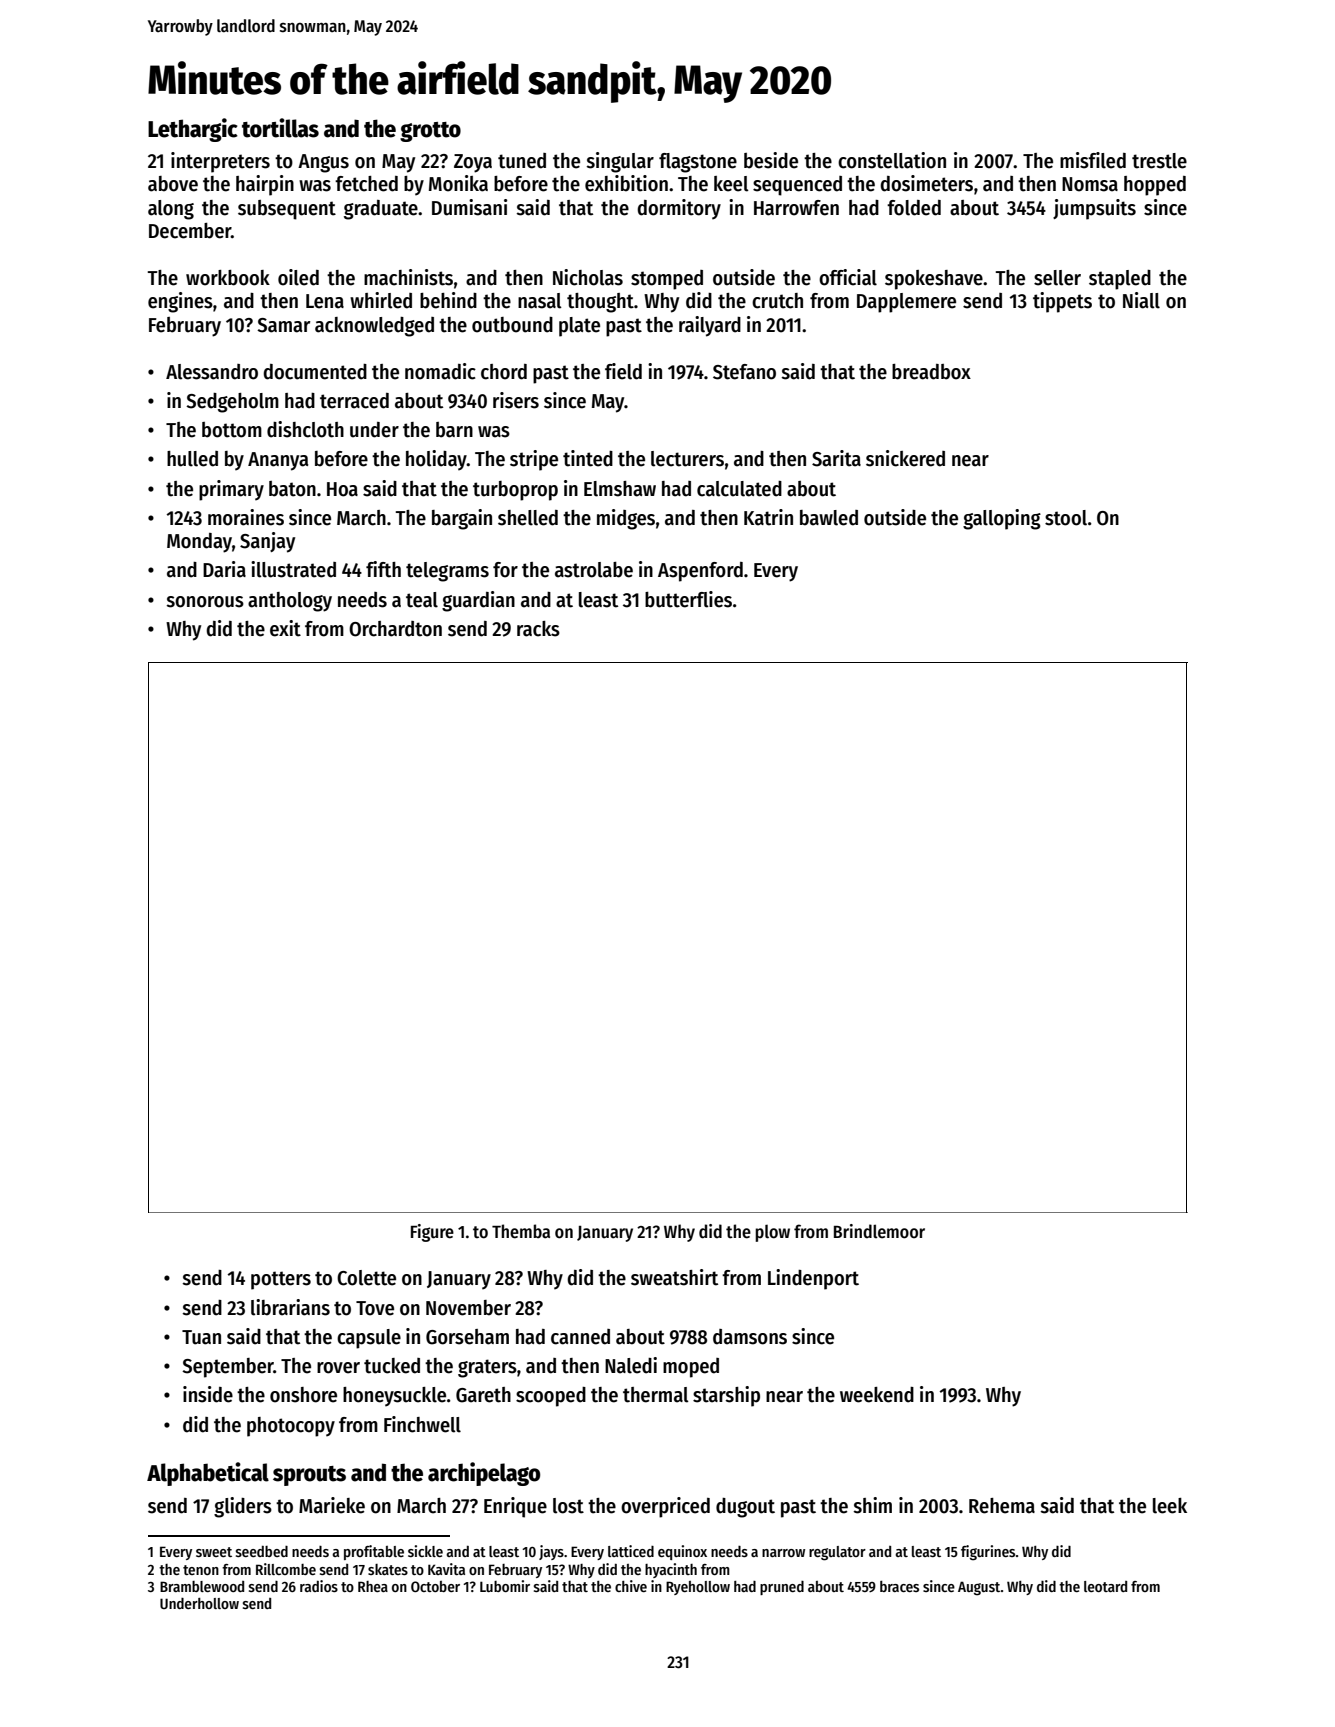 Image resolution: width=1335 pixels, height=1727 pixels. What do you see at coordinates (521, 1231) in the screenshot?
I see `Themba` at bounding box center [521, 1231].
